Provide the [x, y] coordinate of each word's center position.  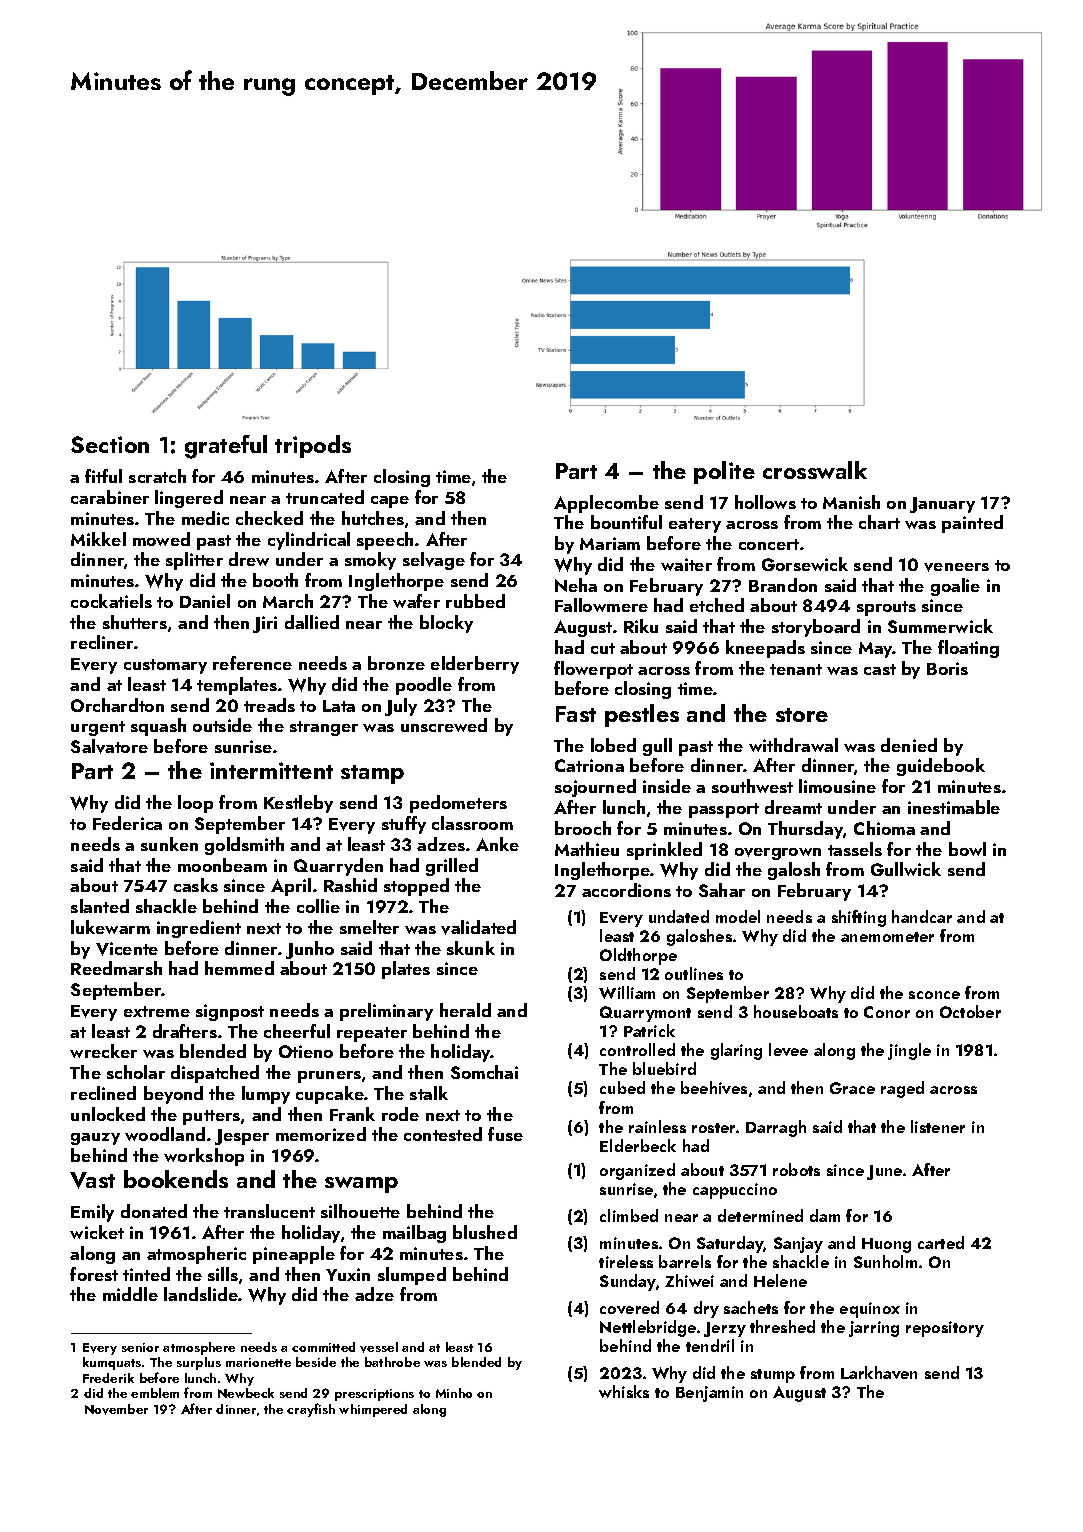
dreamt [793, 807]
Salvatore [109, 746]
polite [724, 472]
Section [110, 444]
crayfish [311, 1410]
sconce [934, 995]
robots [796, 1169]
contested [443, 1134]
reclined [103, 1093]
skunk [471, 948]
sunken [169, 844]
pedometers [458, 804]
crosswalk [815, 470]
